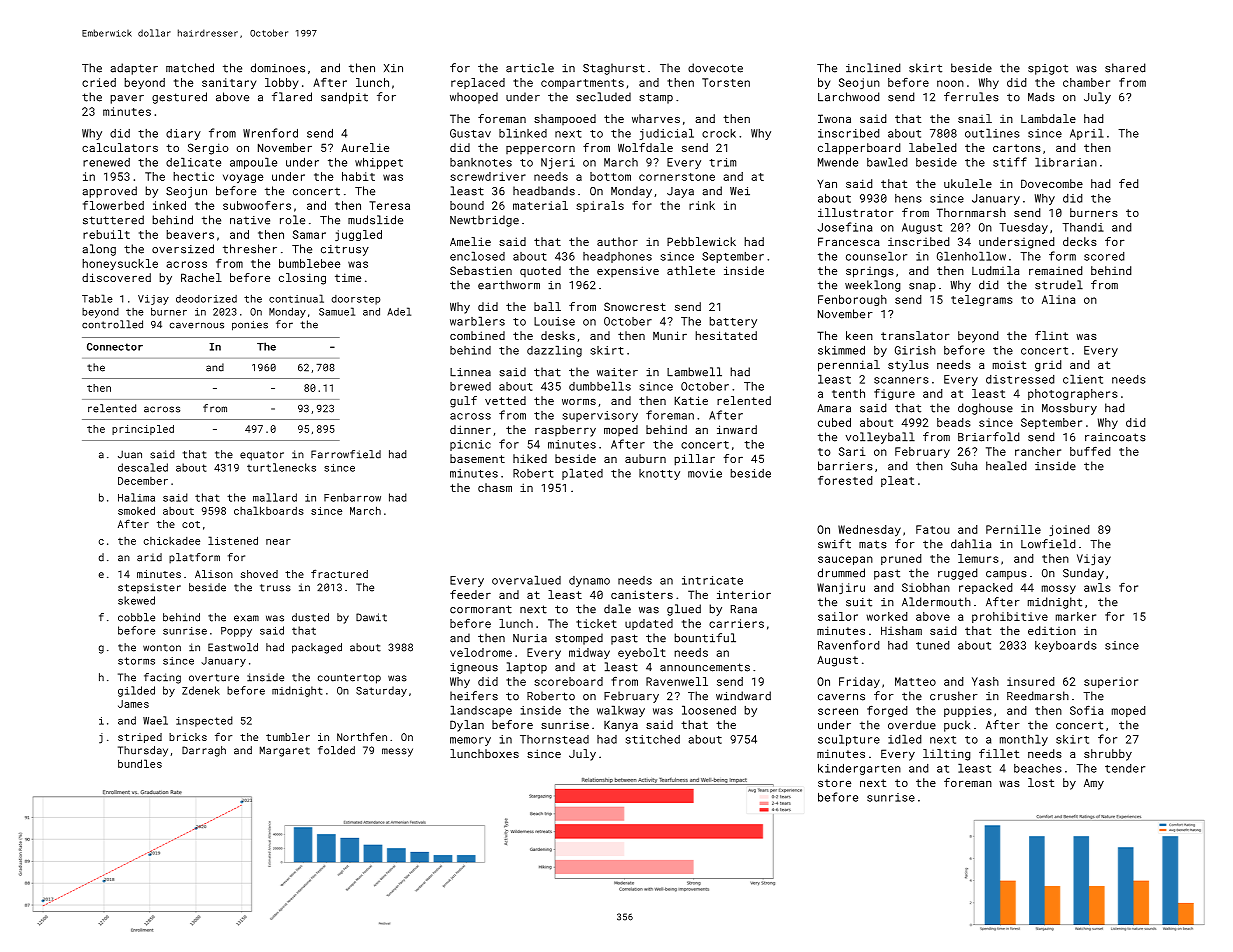 This page has height=952, width=1233. I want to click on Glenhollow, so click(971, 256).
